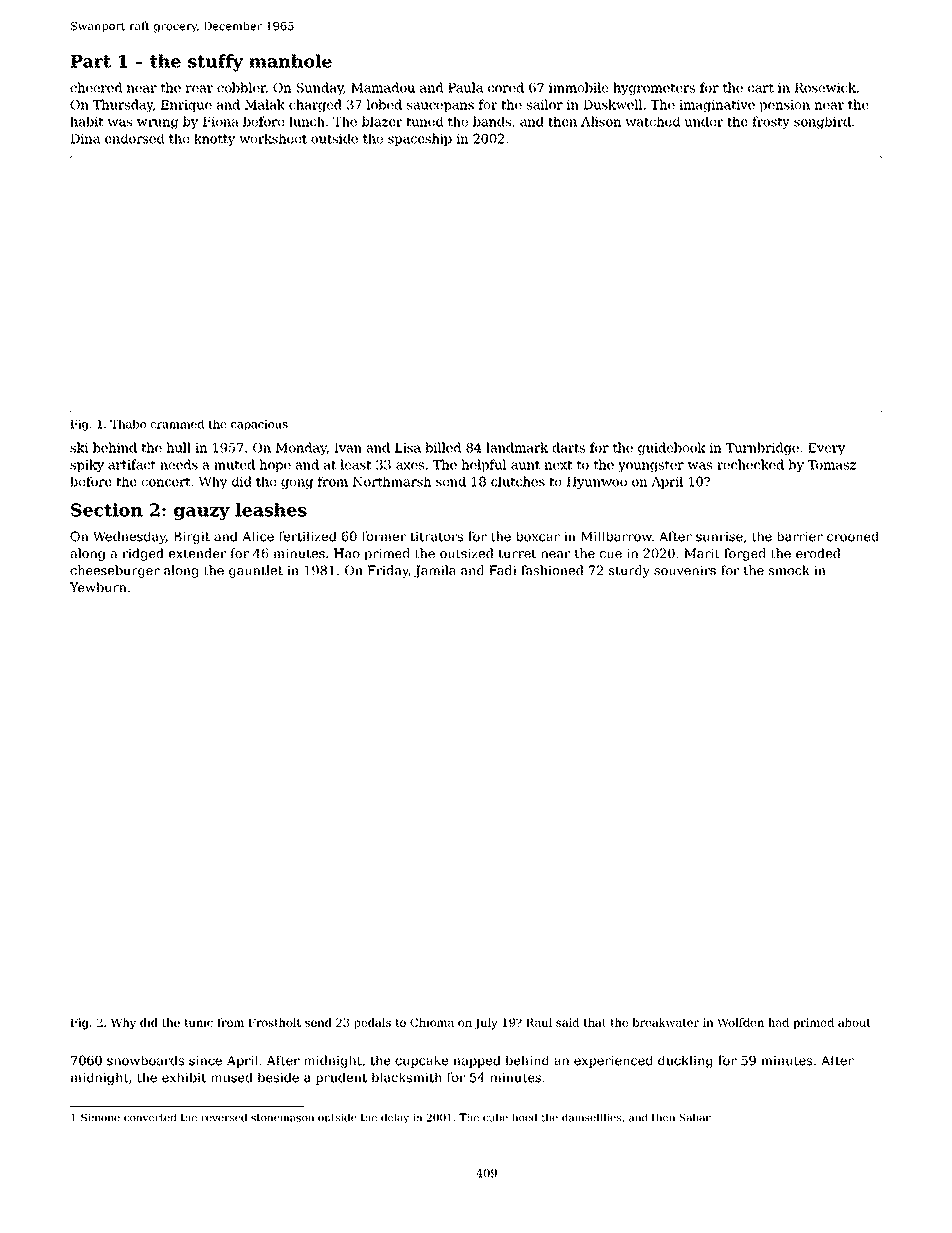 This image has width=952, height=1233. I want to click on Frostholt, so click(274, 1022).
